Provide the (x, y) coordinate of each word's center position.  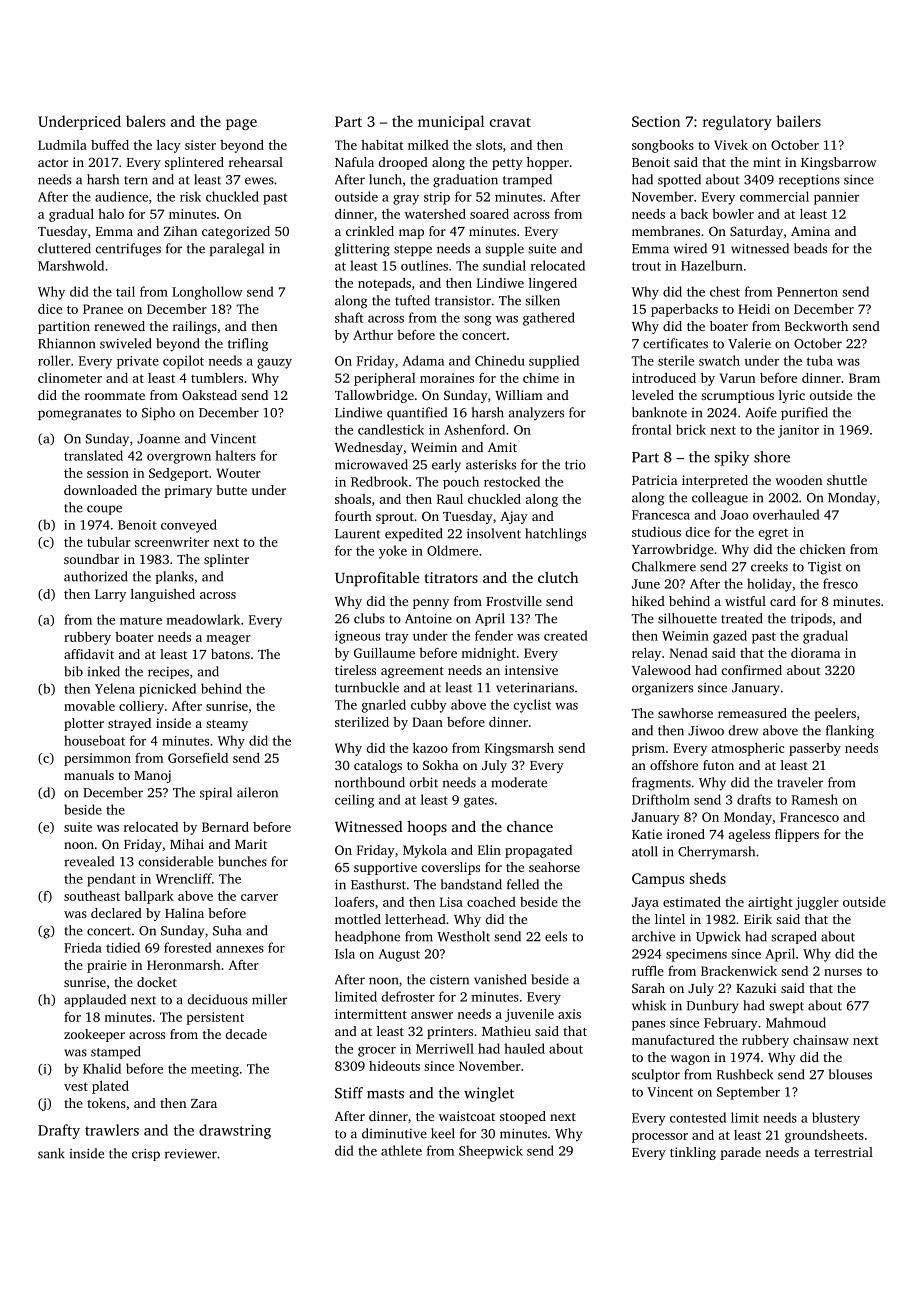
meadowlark (203, 619)
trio (575, 464)
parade (740, 1153)
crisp (146, 1154)
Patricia (654, 480)
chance (530, 826)
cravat (510, 122)
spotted (679, 180)
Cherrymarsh (716, 853)
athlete (401, 1150)
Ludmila (62, 145)
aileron (257, 792)
